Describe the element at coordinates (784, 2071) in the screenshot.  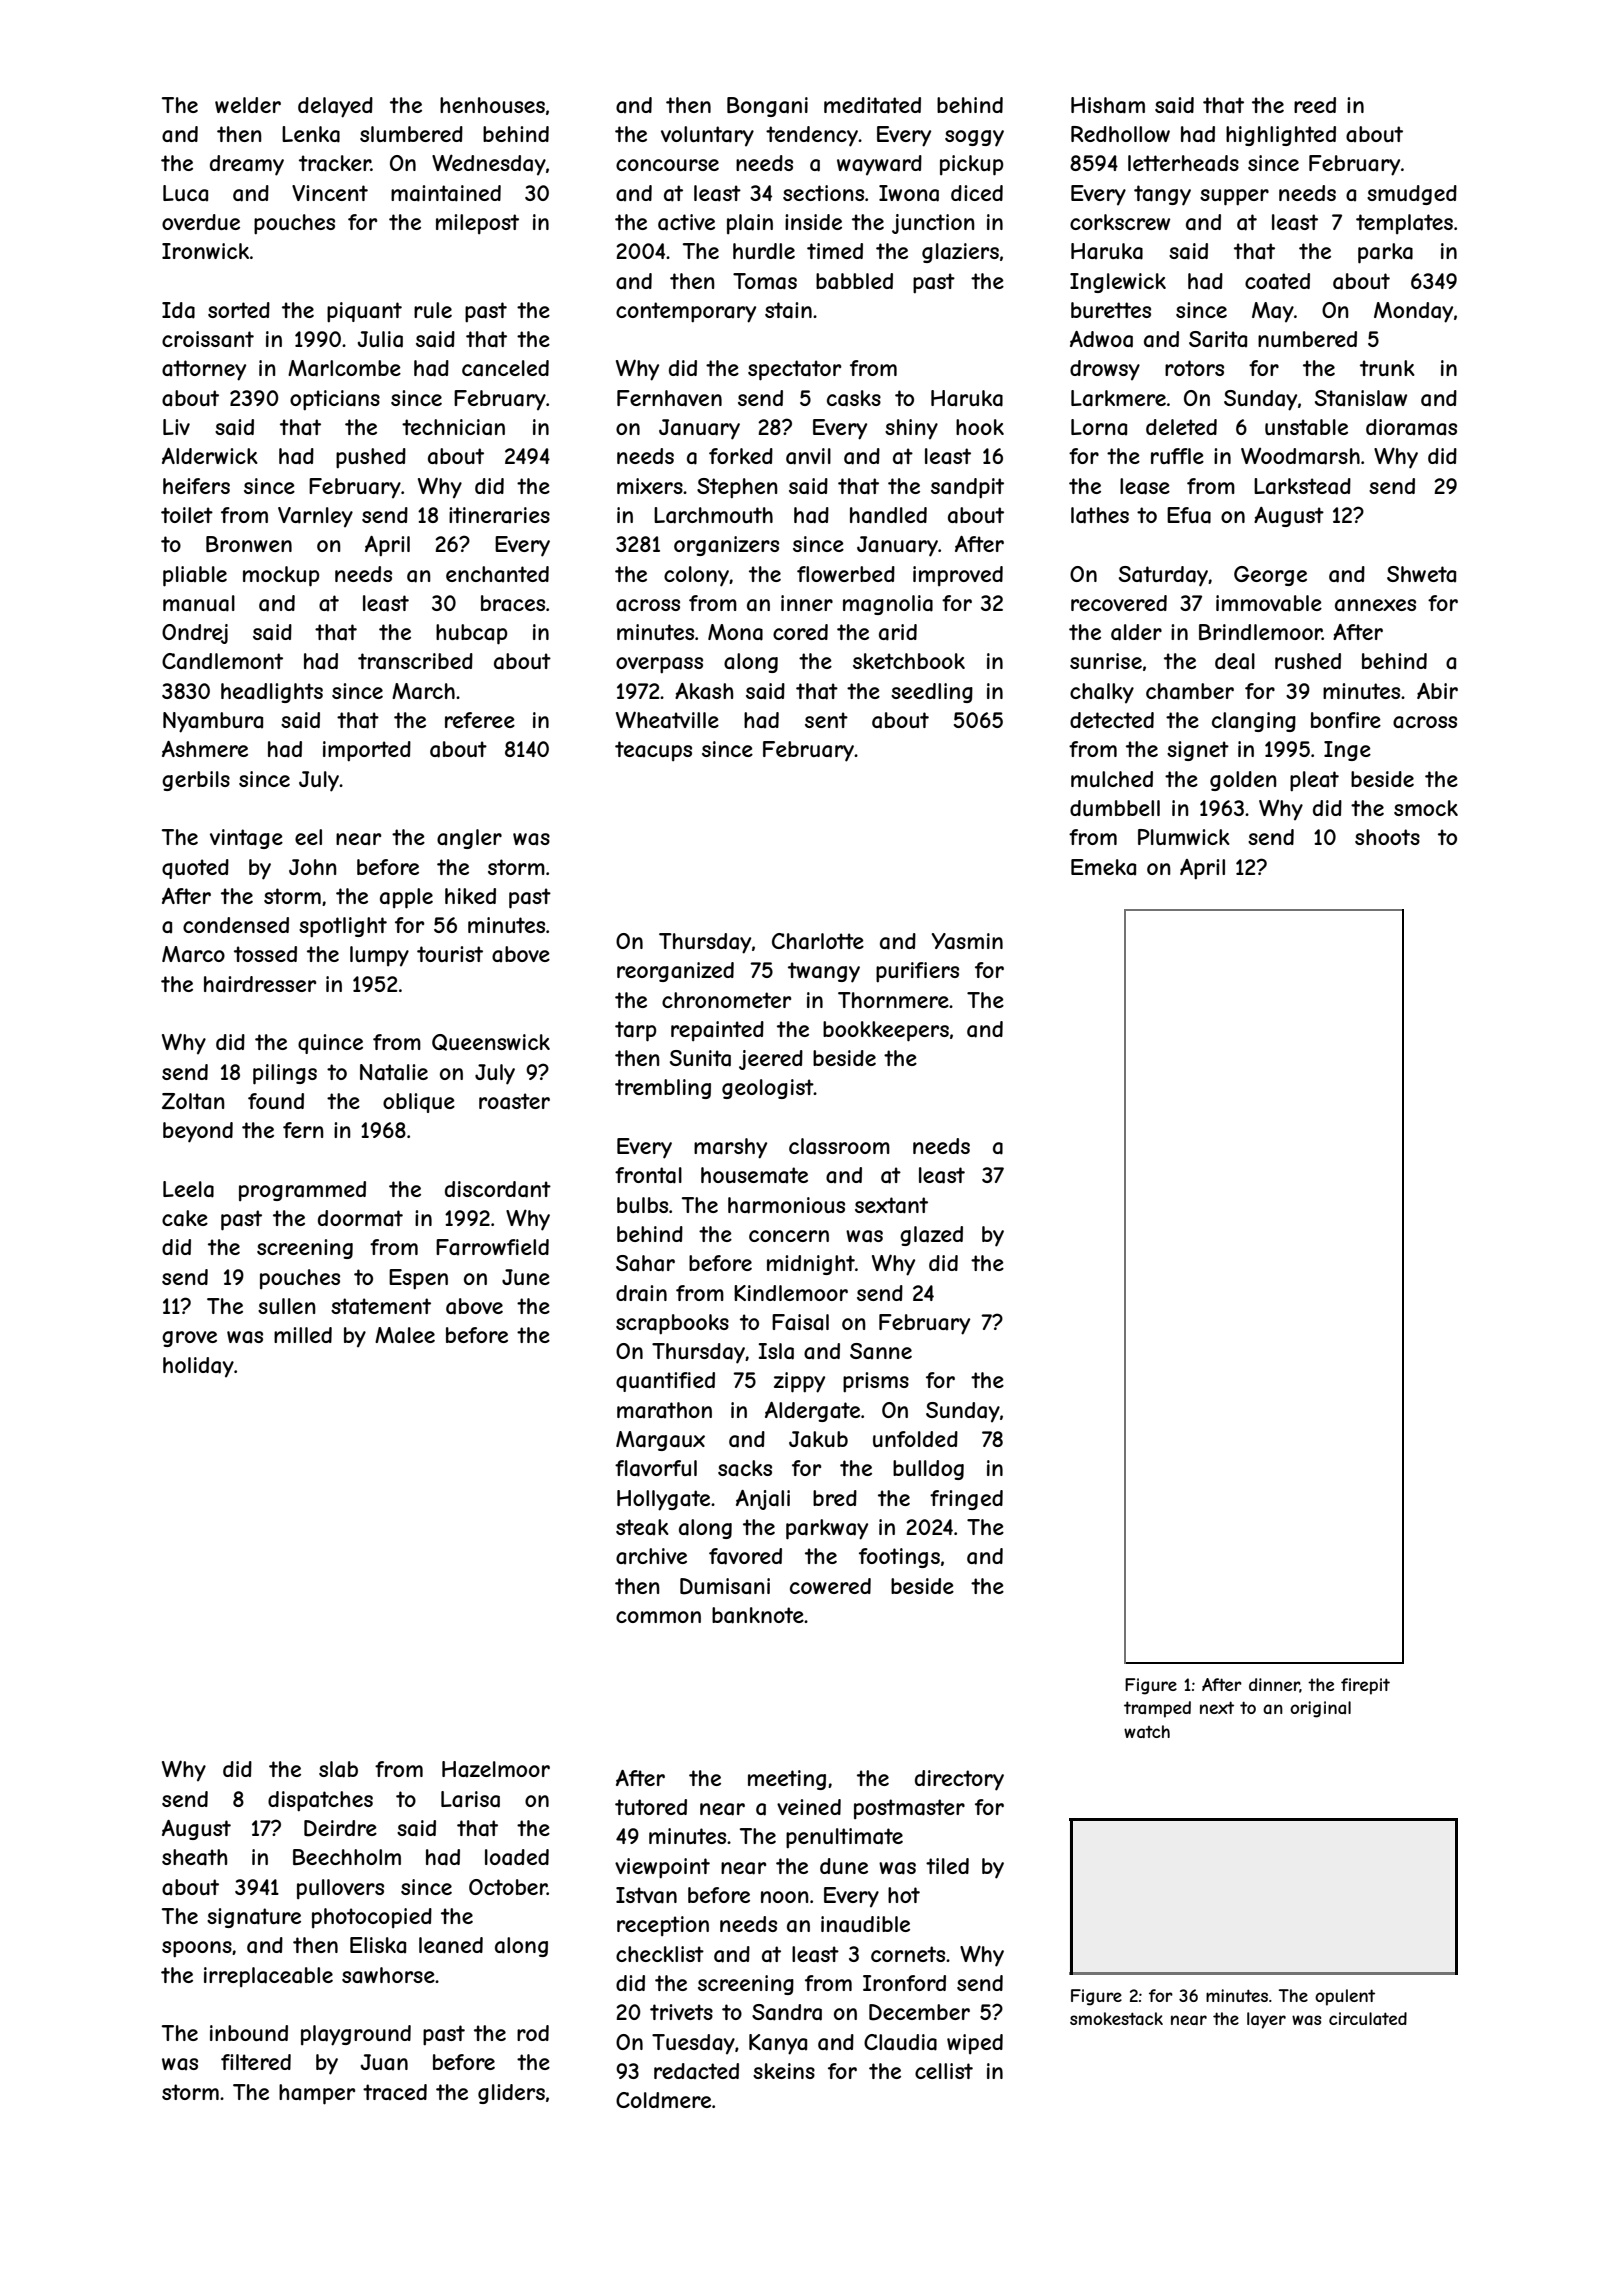
I see `skeins` at that location.
